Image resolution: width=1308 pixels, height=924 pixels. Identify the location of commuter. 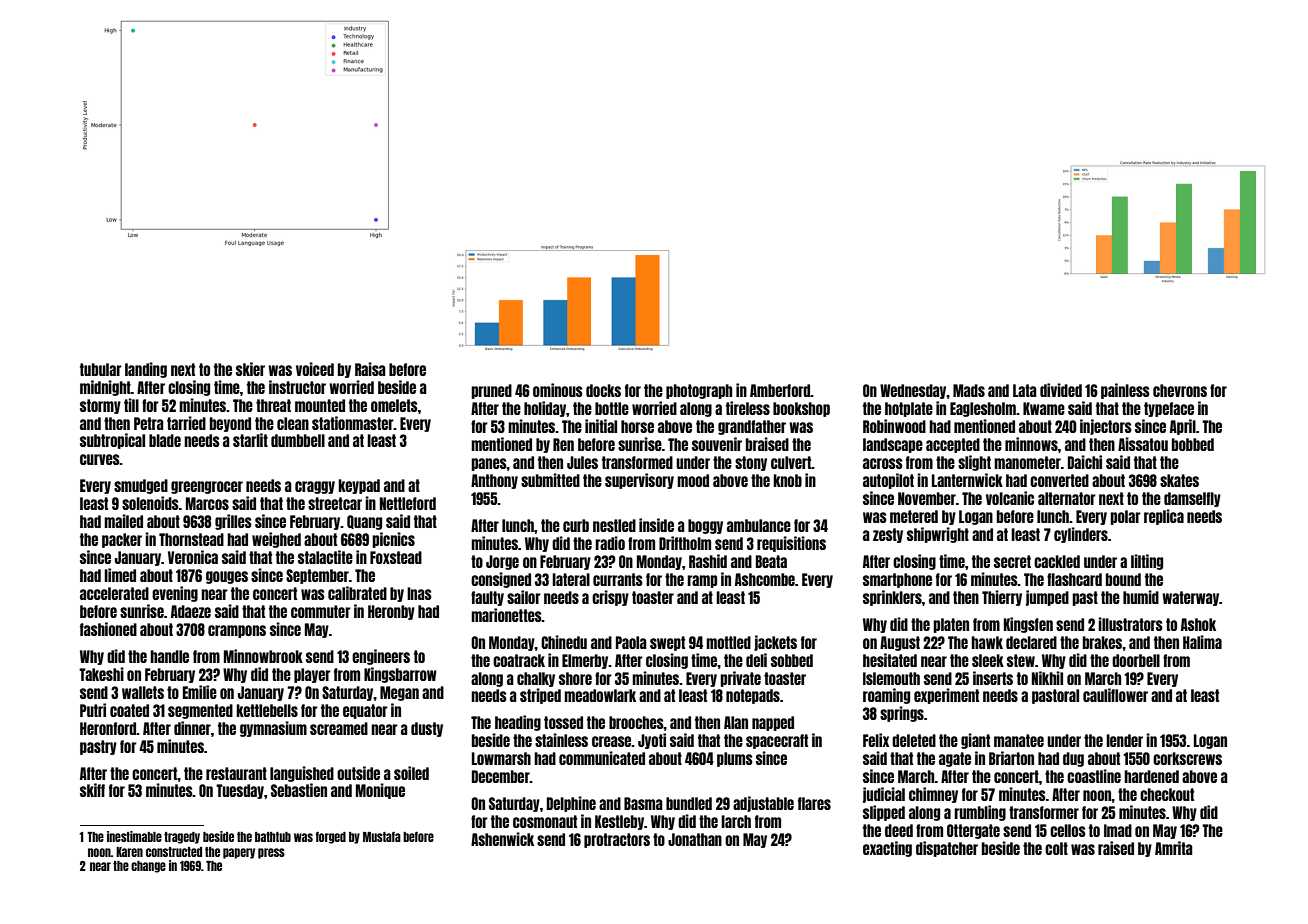
(321, 611).
